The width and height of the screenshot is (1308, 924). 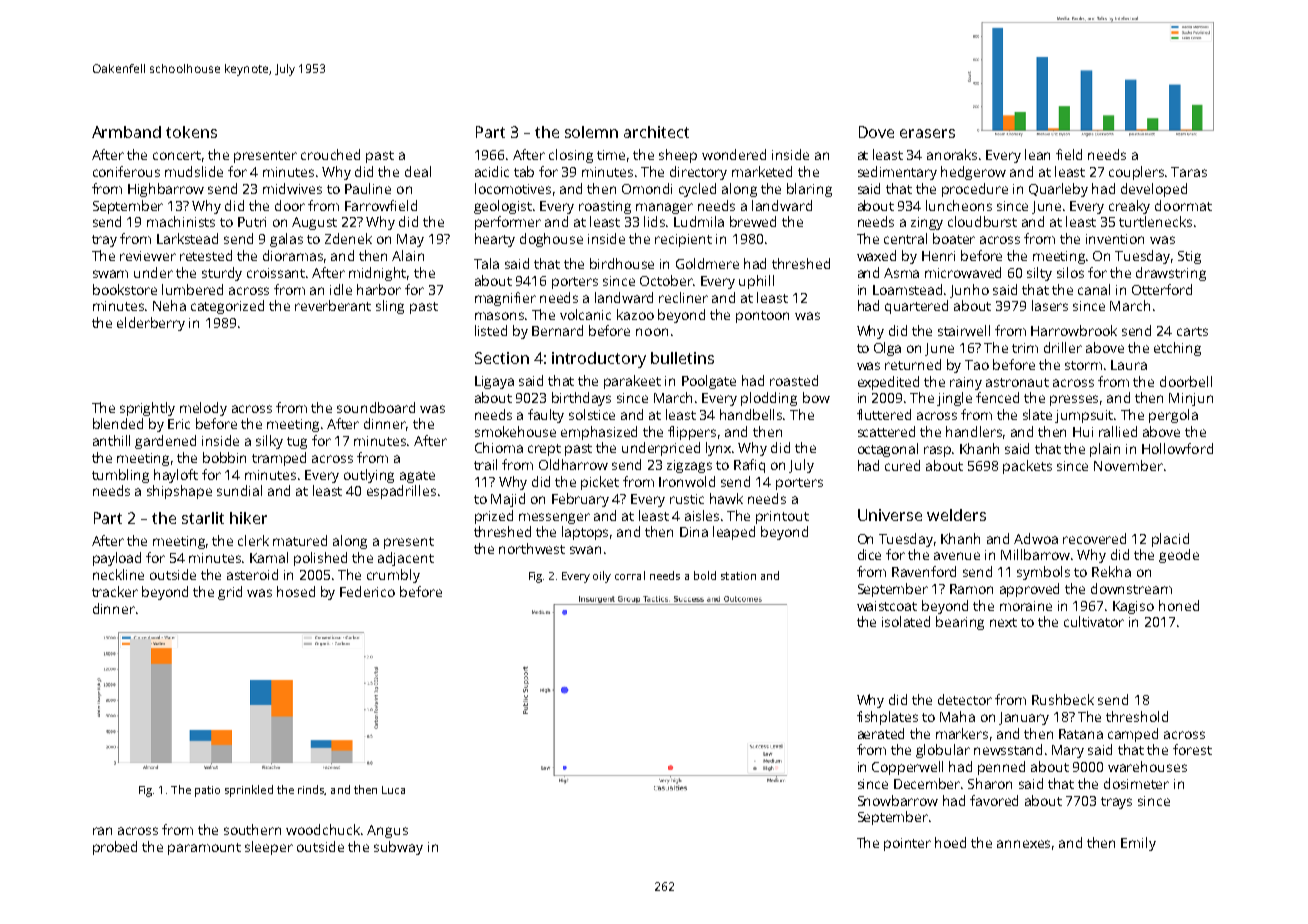 I want to click on roasted, so click(x=794, y=380).
